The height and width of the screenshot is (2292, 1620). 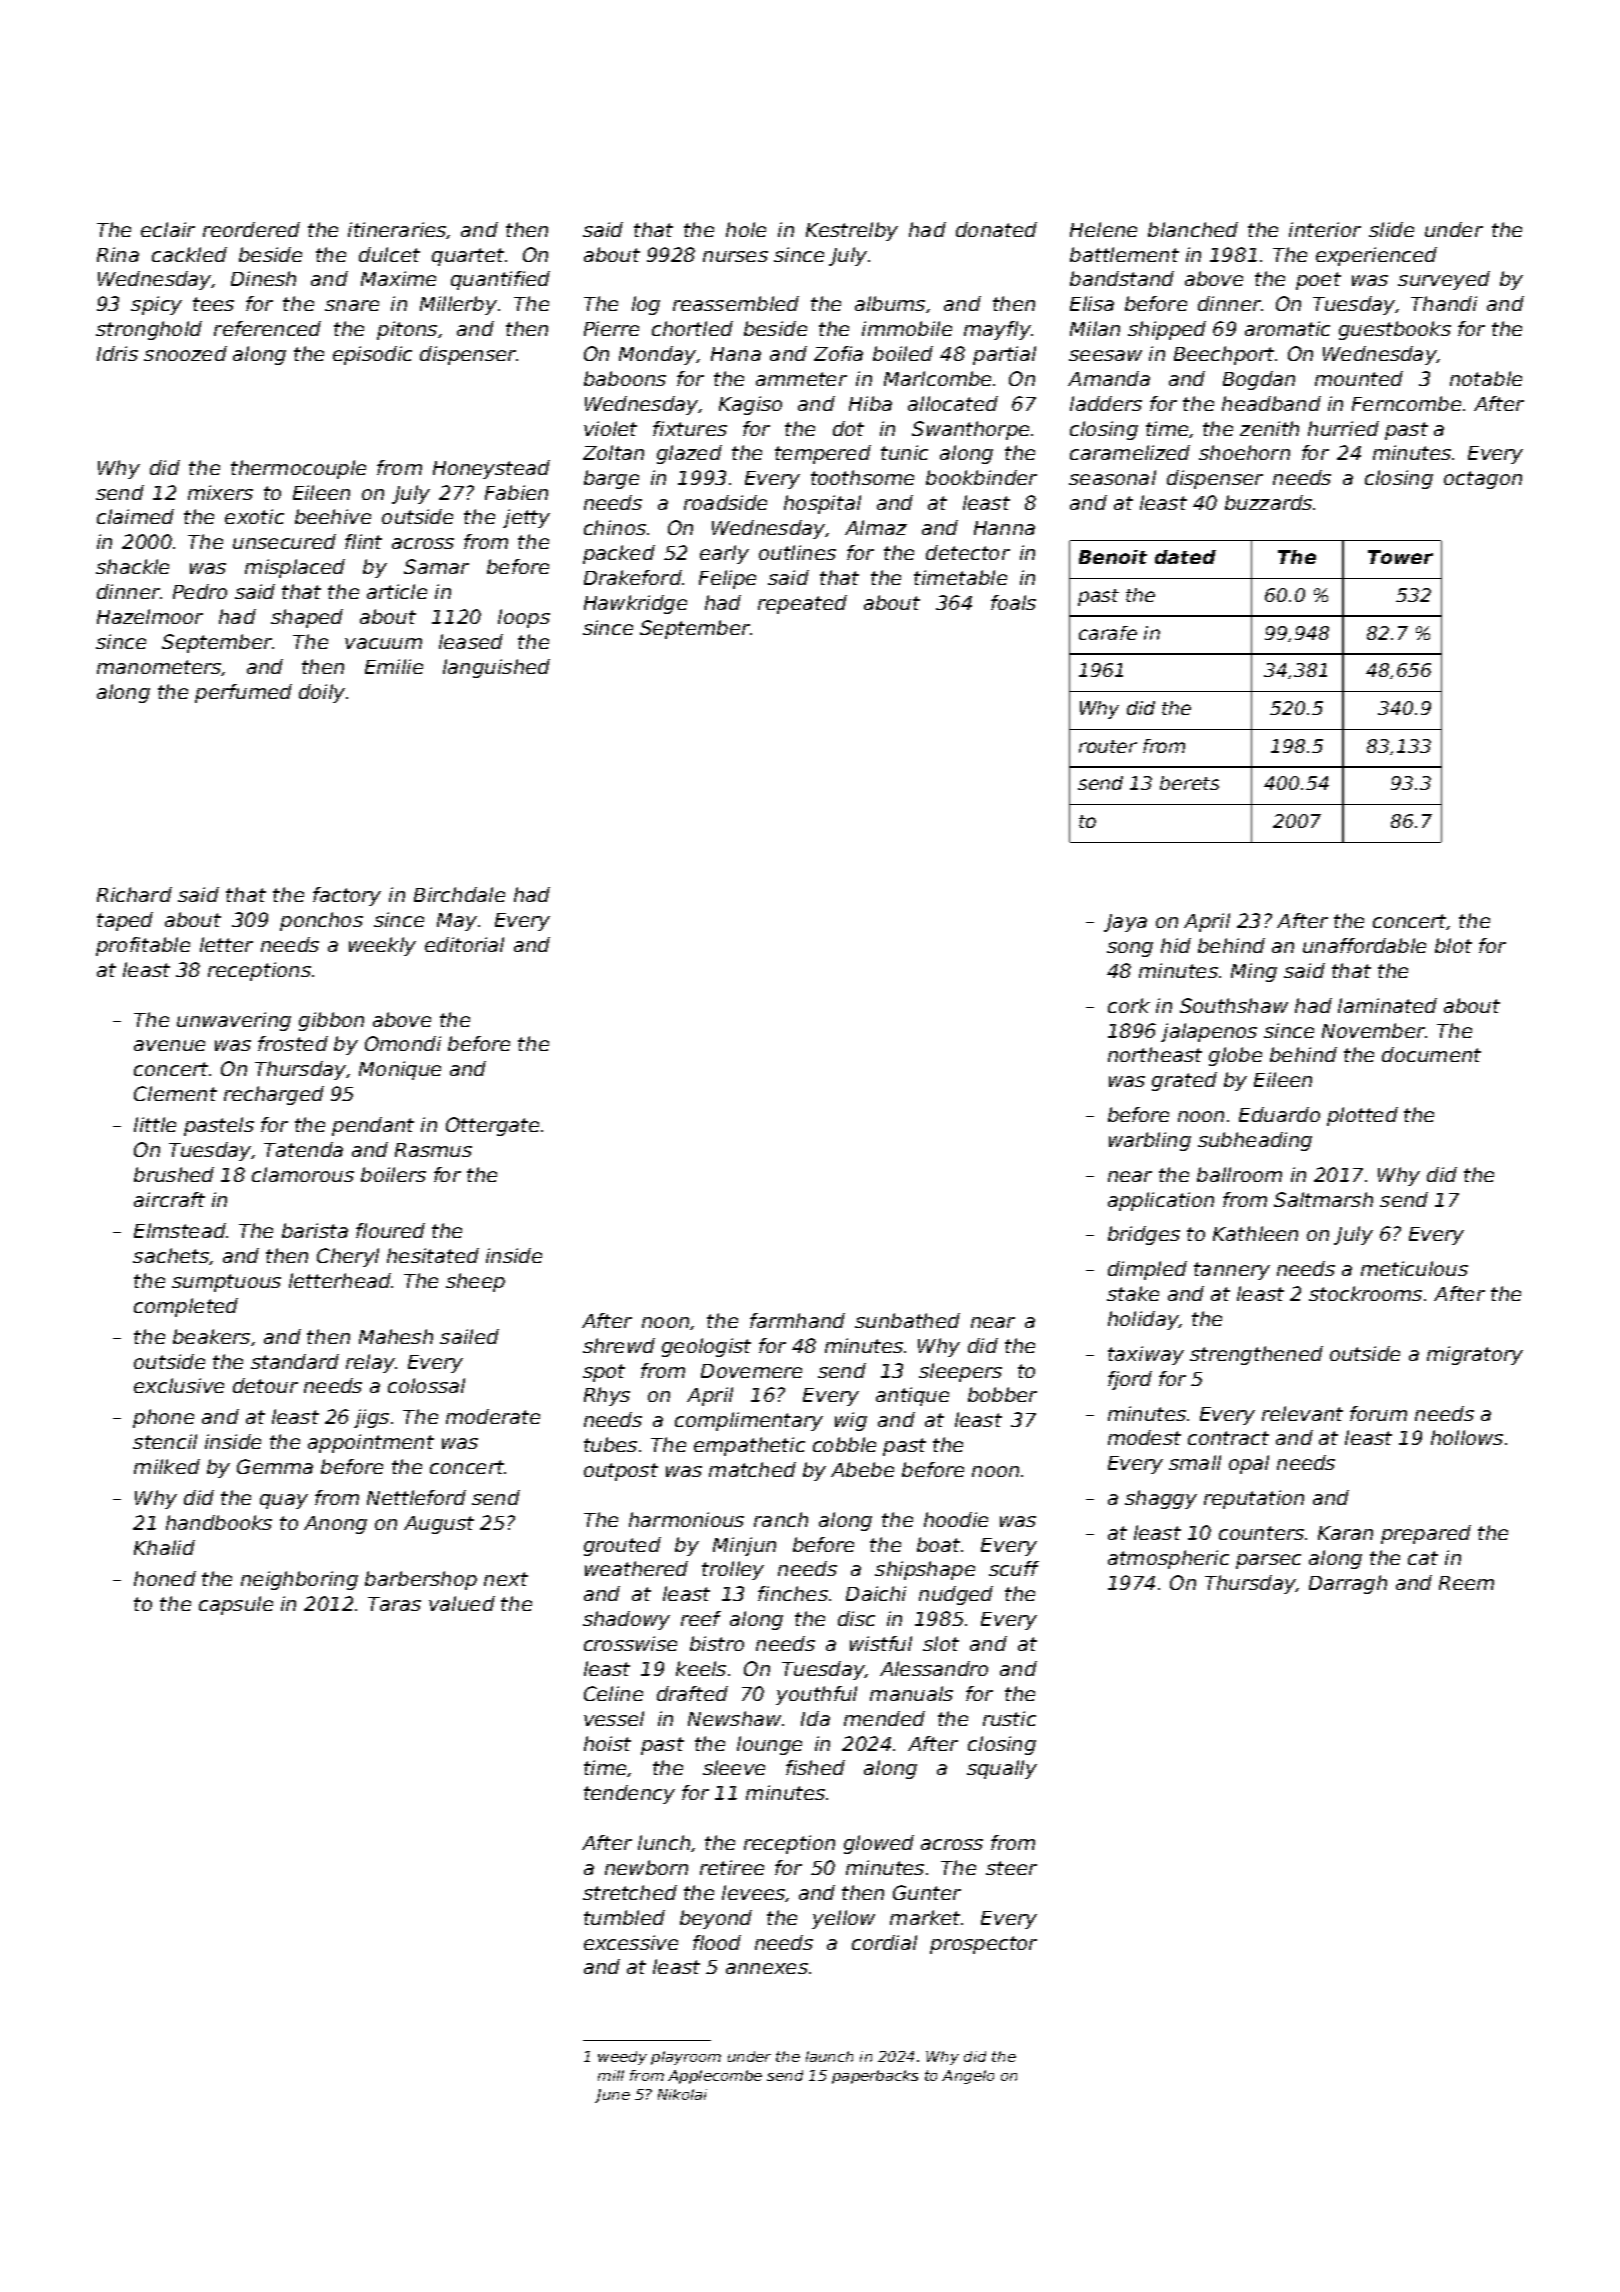 I want to click on Helene, so click(x=1103, y=229).
